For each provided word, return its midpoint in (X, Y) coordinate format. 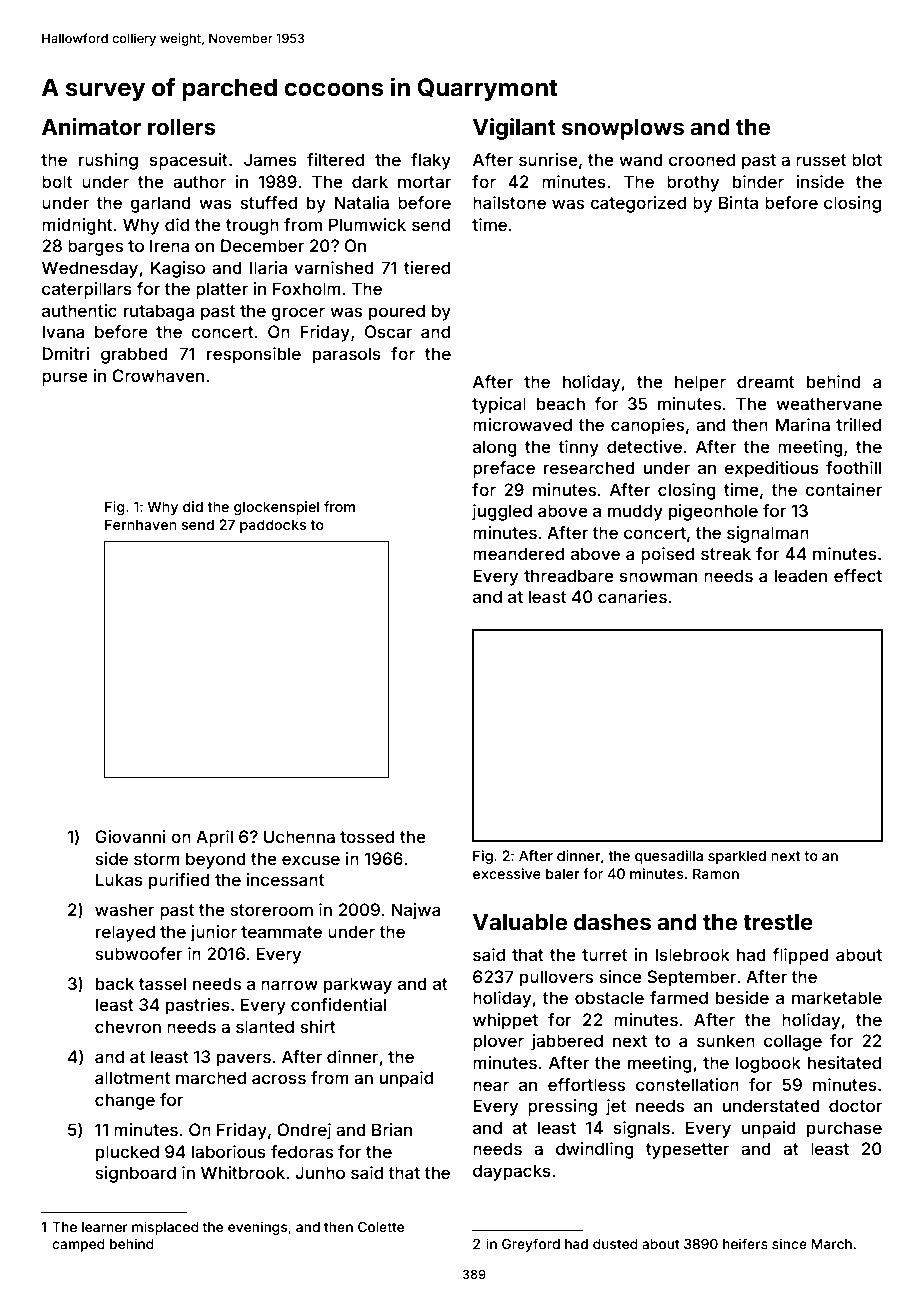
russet (821, 160)
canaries (632, 596)
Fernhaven (141, 524)
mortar (424, 182)
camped (78, 1245)
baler (563, 873)
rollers (182, 127)
